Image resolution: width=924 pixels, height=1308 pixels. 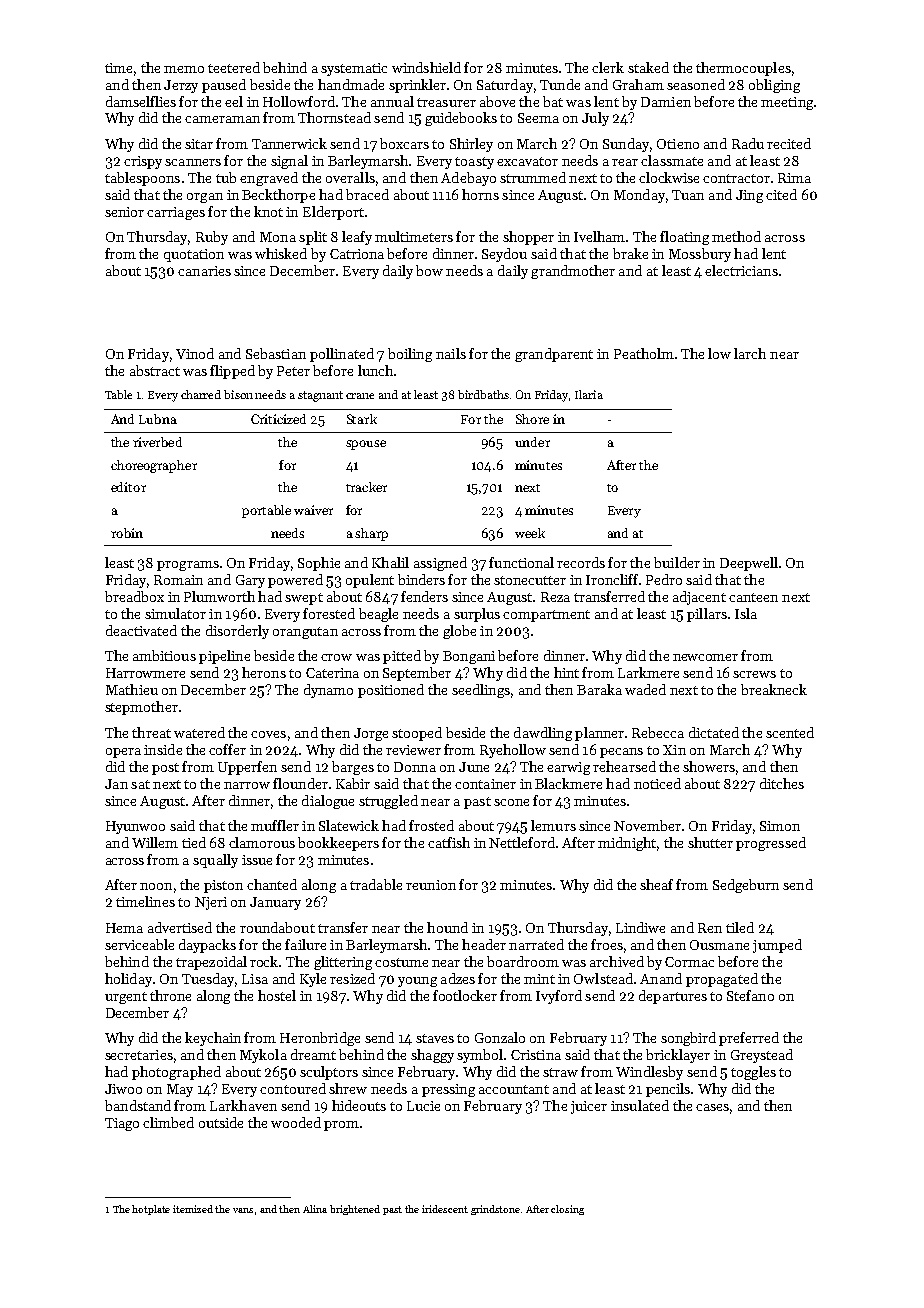 What do you see at coordinates (313, 1054) in the screenshot?
I see `dreamt` at bounding box center [313, 1054].
